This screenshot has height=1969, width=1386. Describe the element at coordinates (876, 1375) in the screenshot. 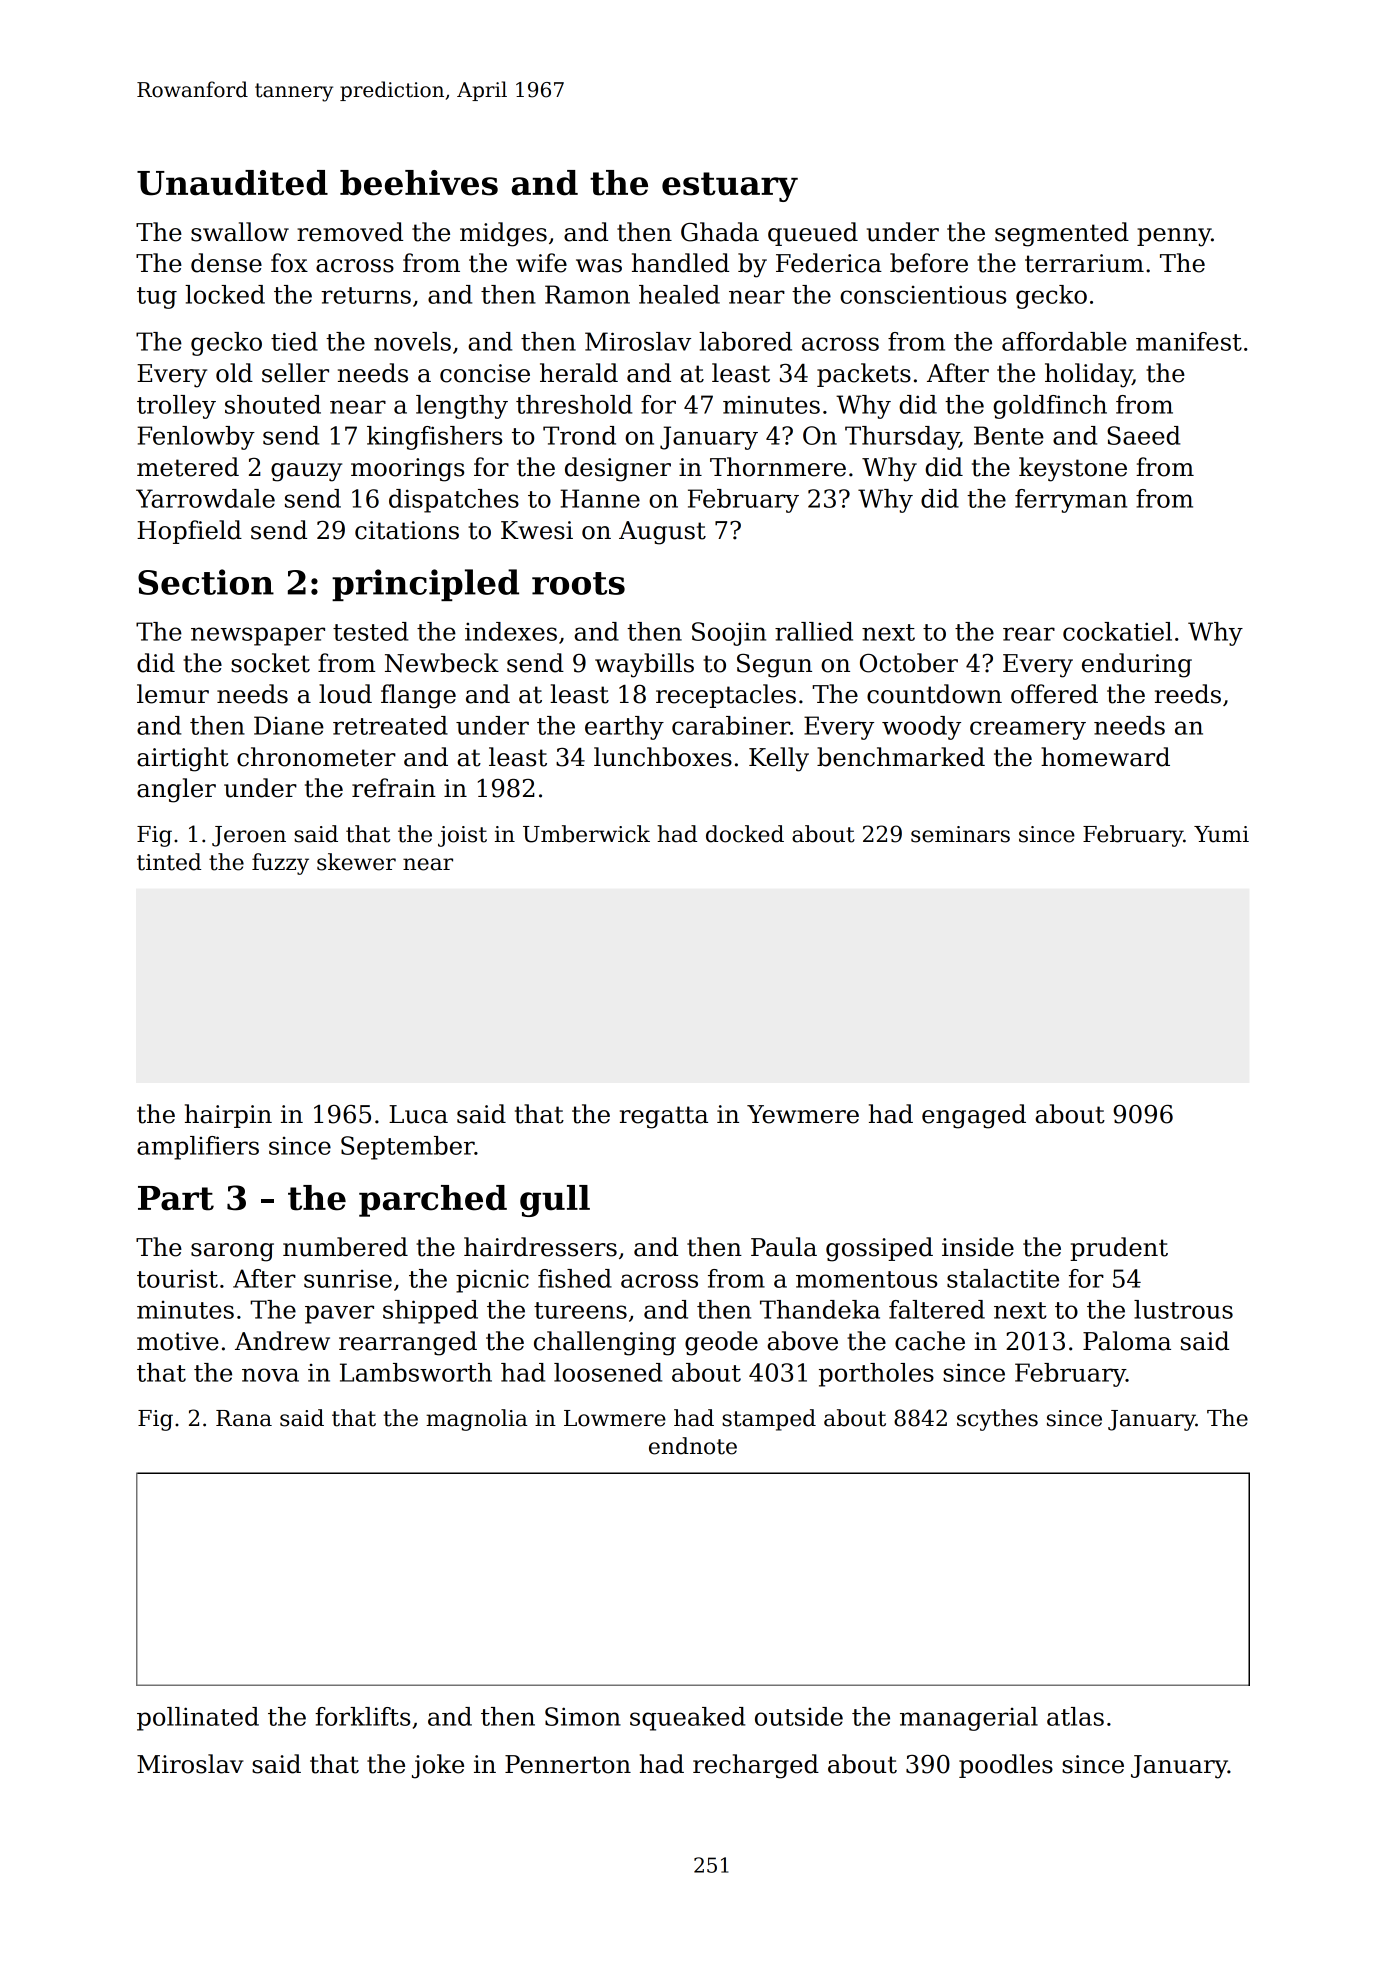

I see `portholes` at that location.
